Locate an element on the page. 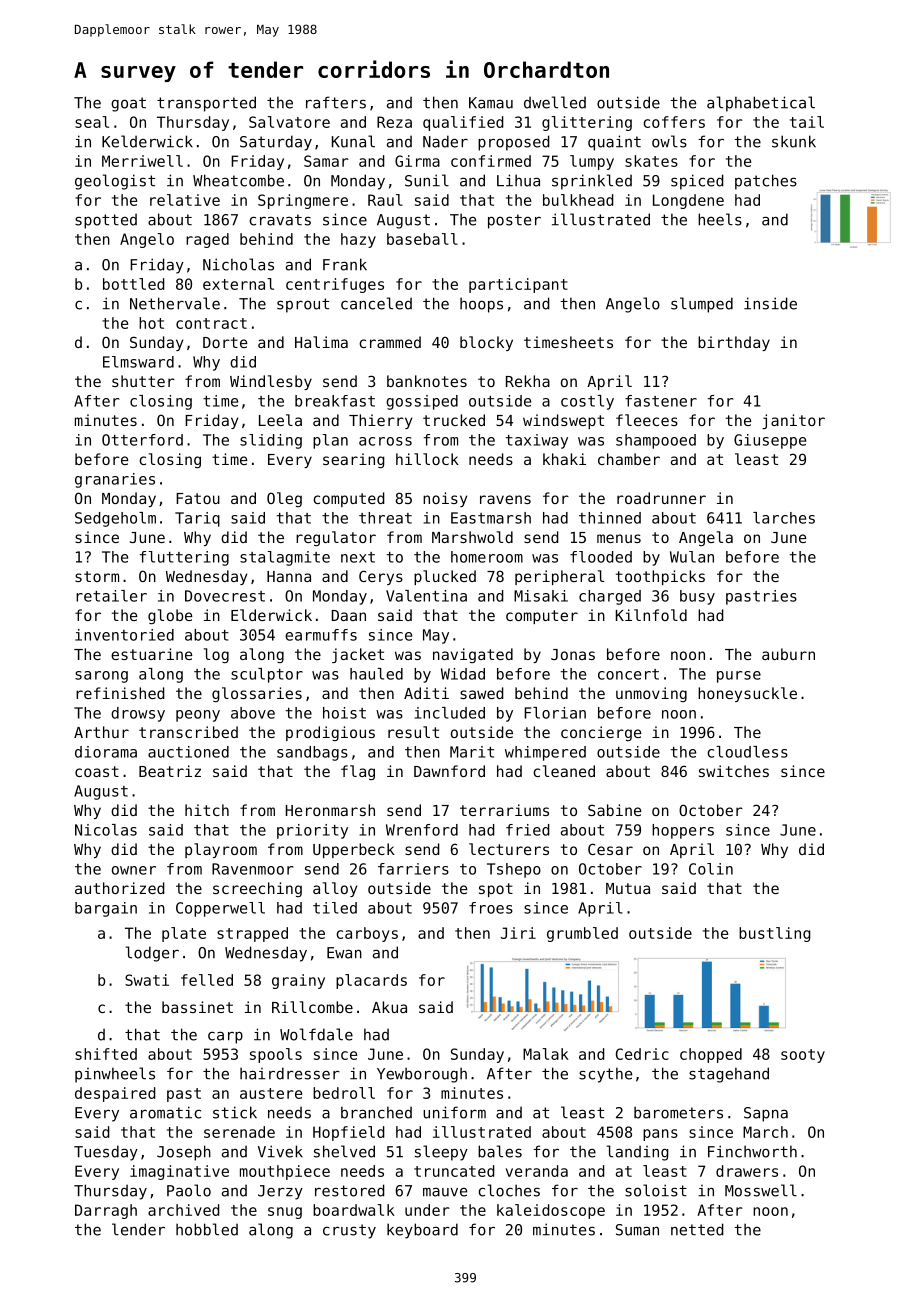  janitor is located at coordinates (793, 421).
